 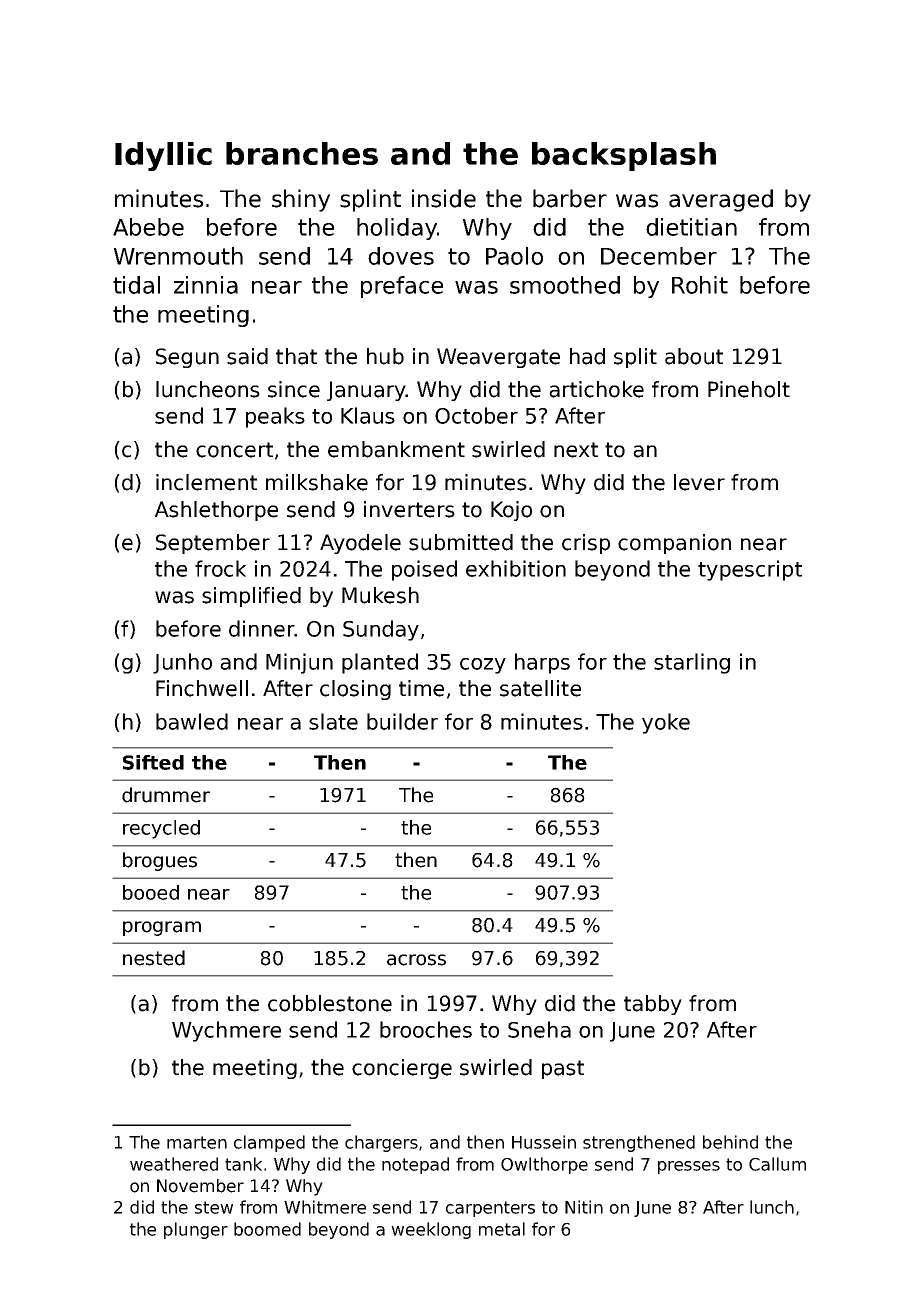 What do you see at coordinates (330, 1003) in the screenshot?
I see `cobblestone` at bounding box center [330, 1003].
